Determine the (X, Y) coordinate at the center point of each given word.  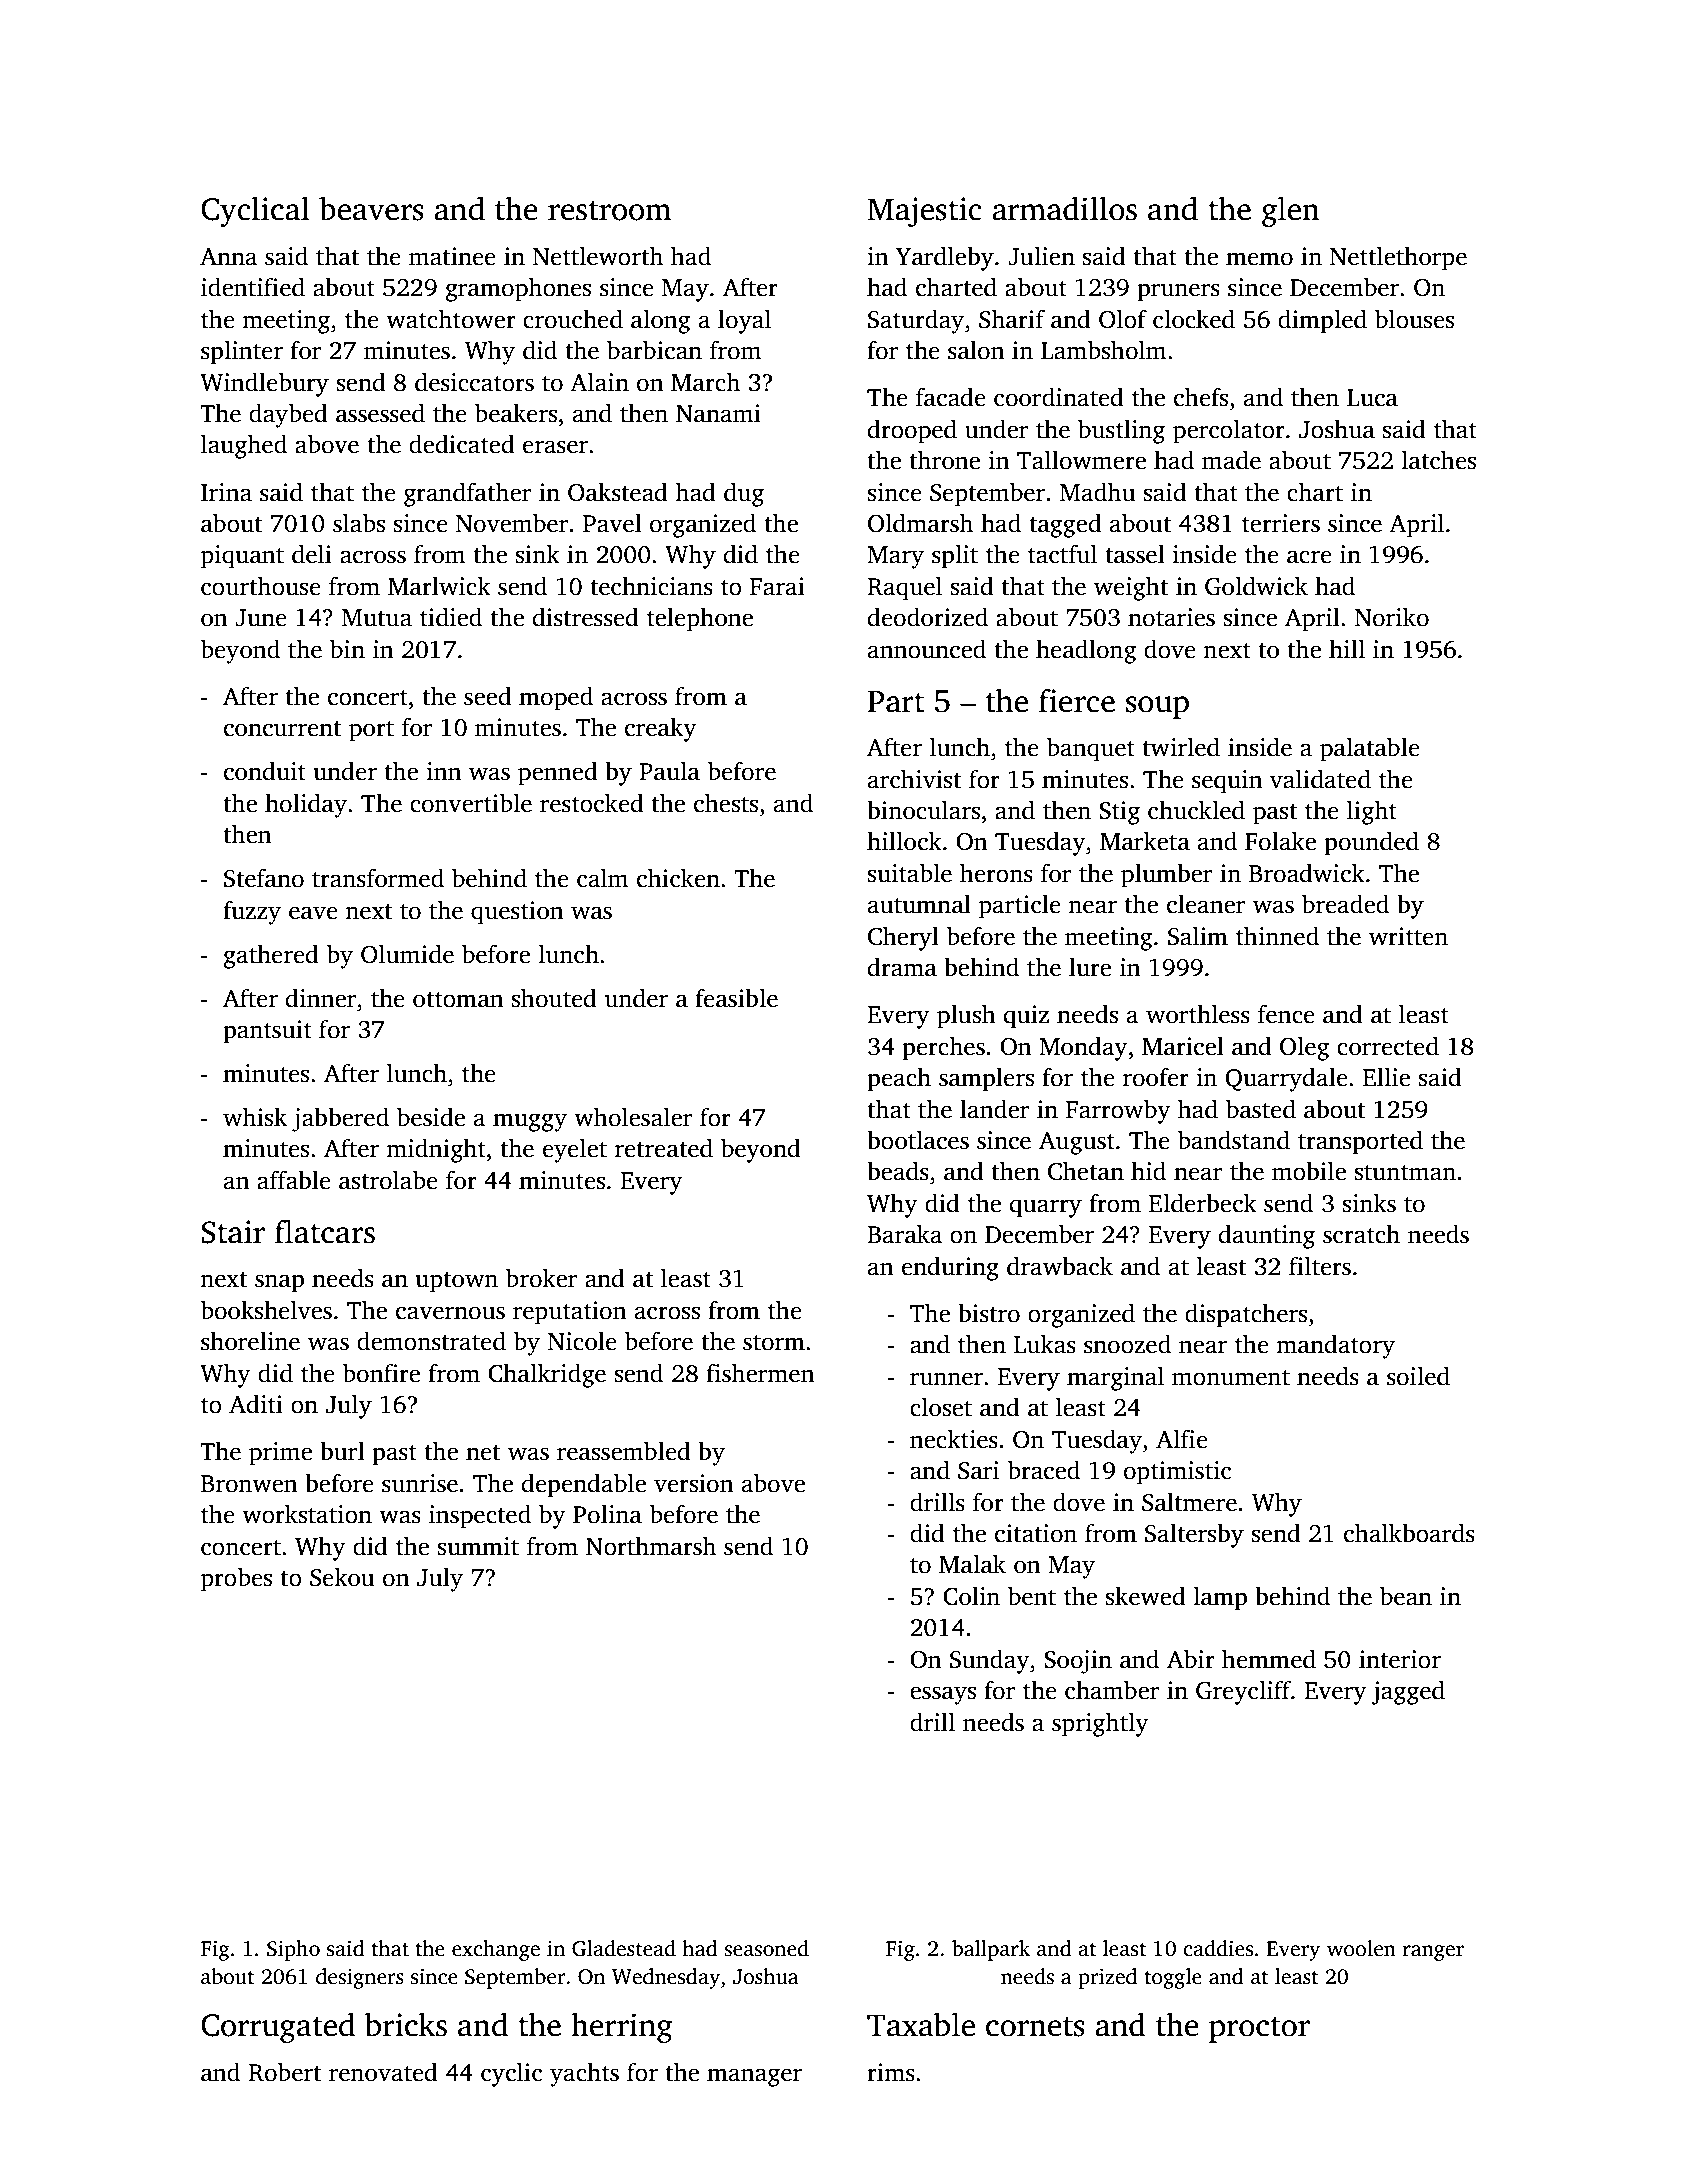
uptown (456, 1282)
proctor (1259, 2030)
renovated (383, 2072)
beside (431, 1117)
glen (1291, 211)
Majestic (925, 212)
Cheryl (903, 938)
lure (1090, 967)
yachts (584, 2074)
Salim (1198, 936)
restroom (609, 211)
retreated (664, 1148)
